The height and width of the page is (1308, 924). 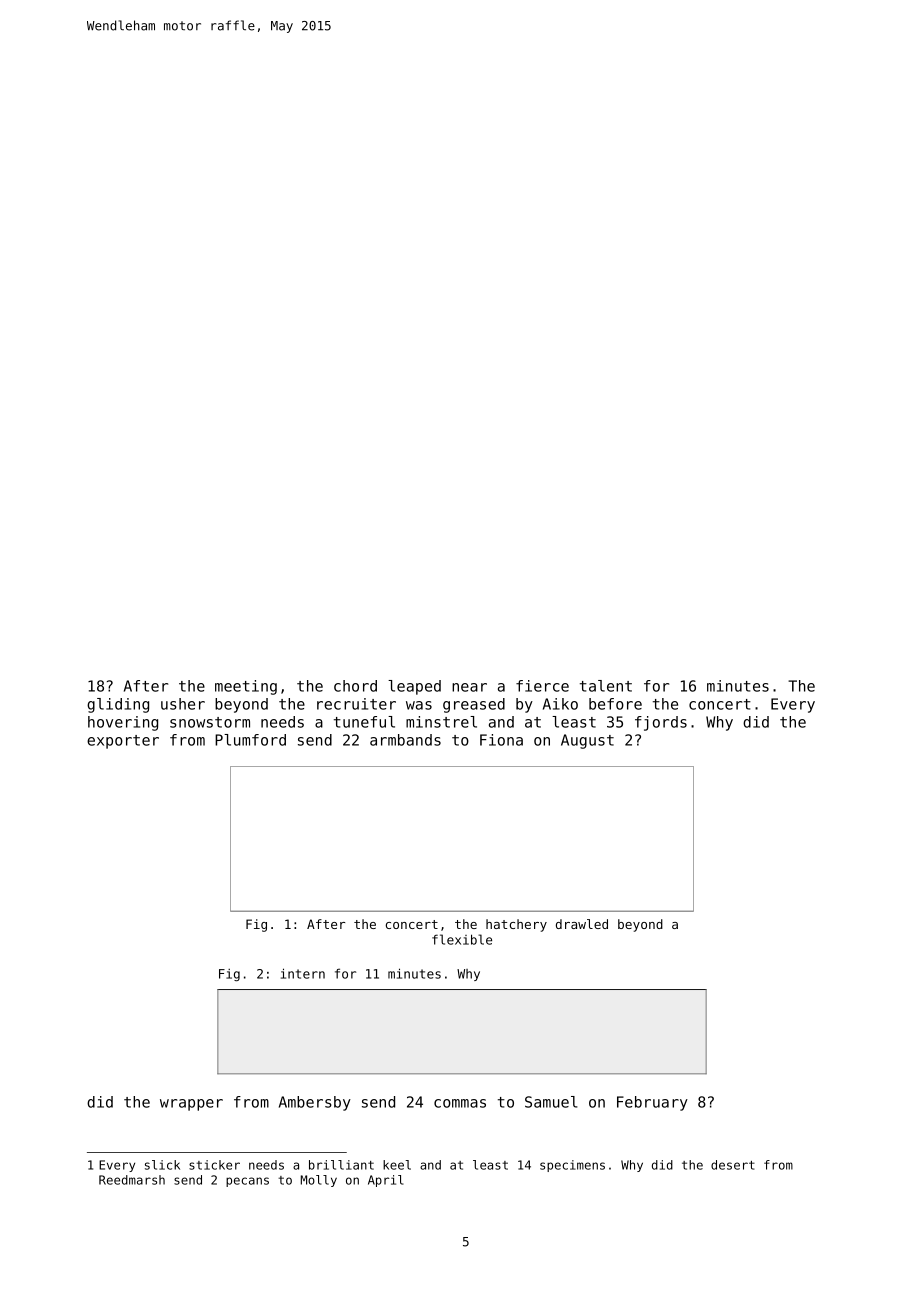 What do you see at coordinates (132, 1180) in the page?
I see `Reedmarsh` at bounding box center [132, 1180].
